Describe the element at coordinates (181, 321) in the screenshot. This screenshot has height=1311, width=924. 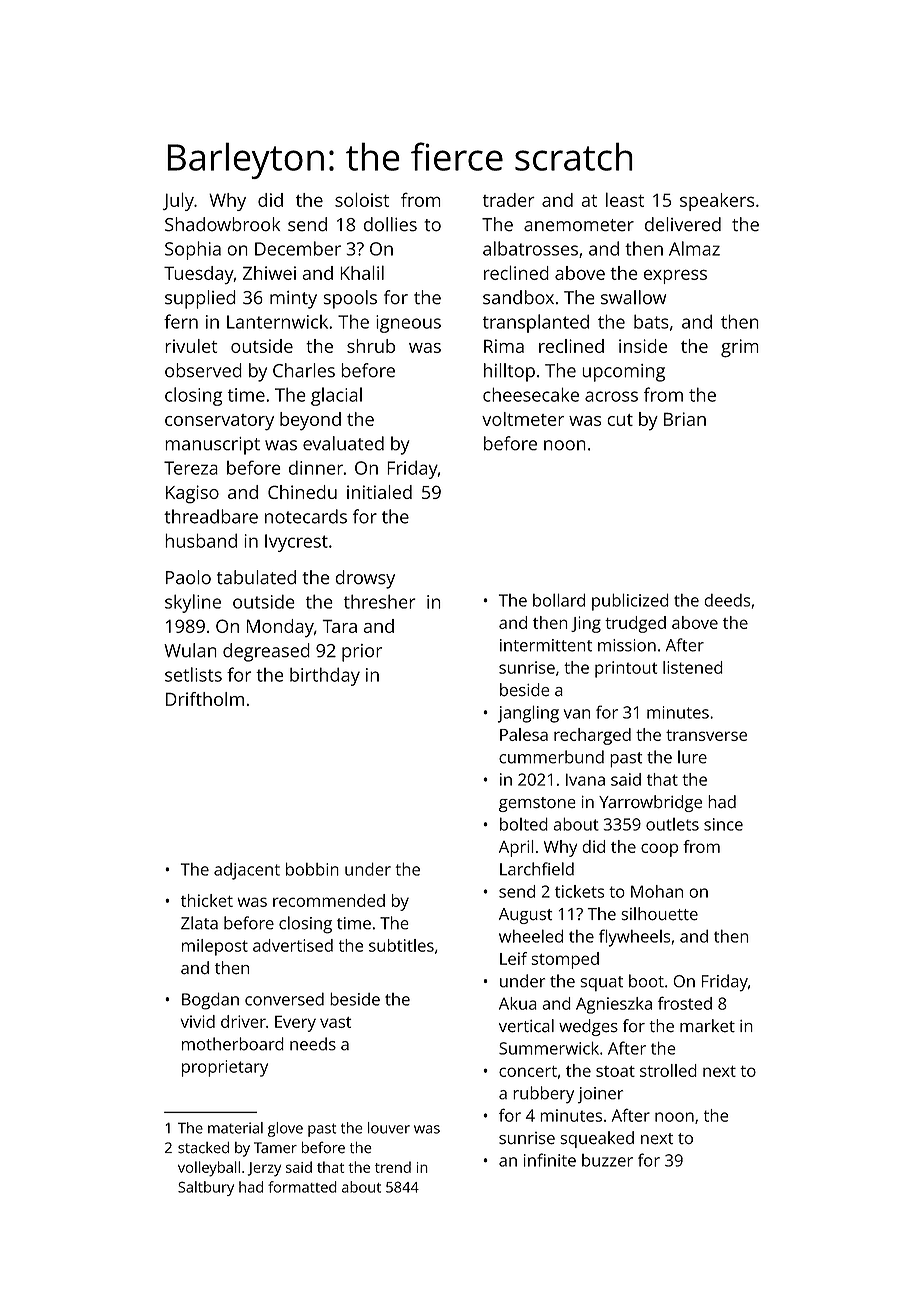
I see `fern` at that location.
